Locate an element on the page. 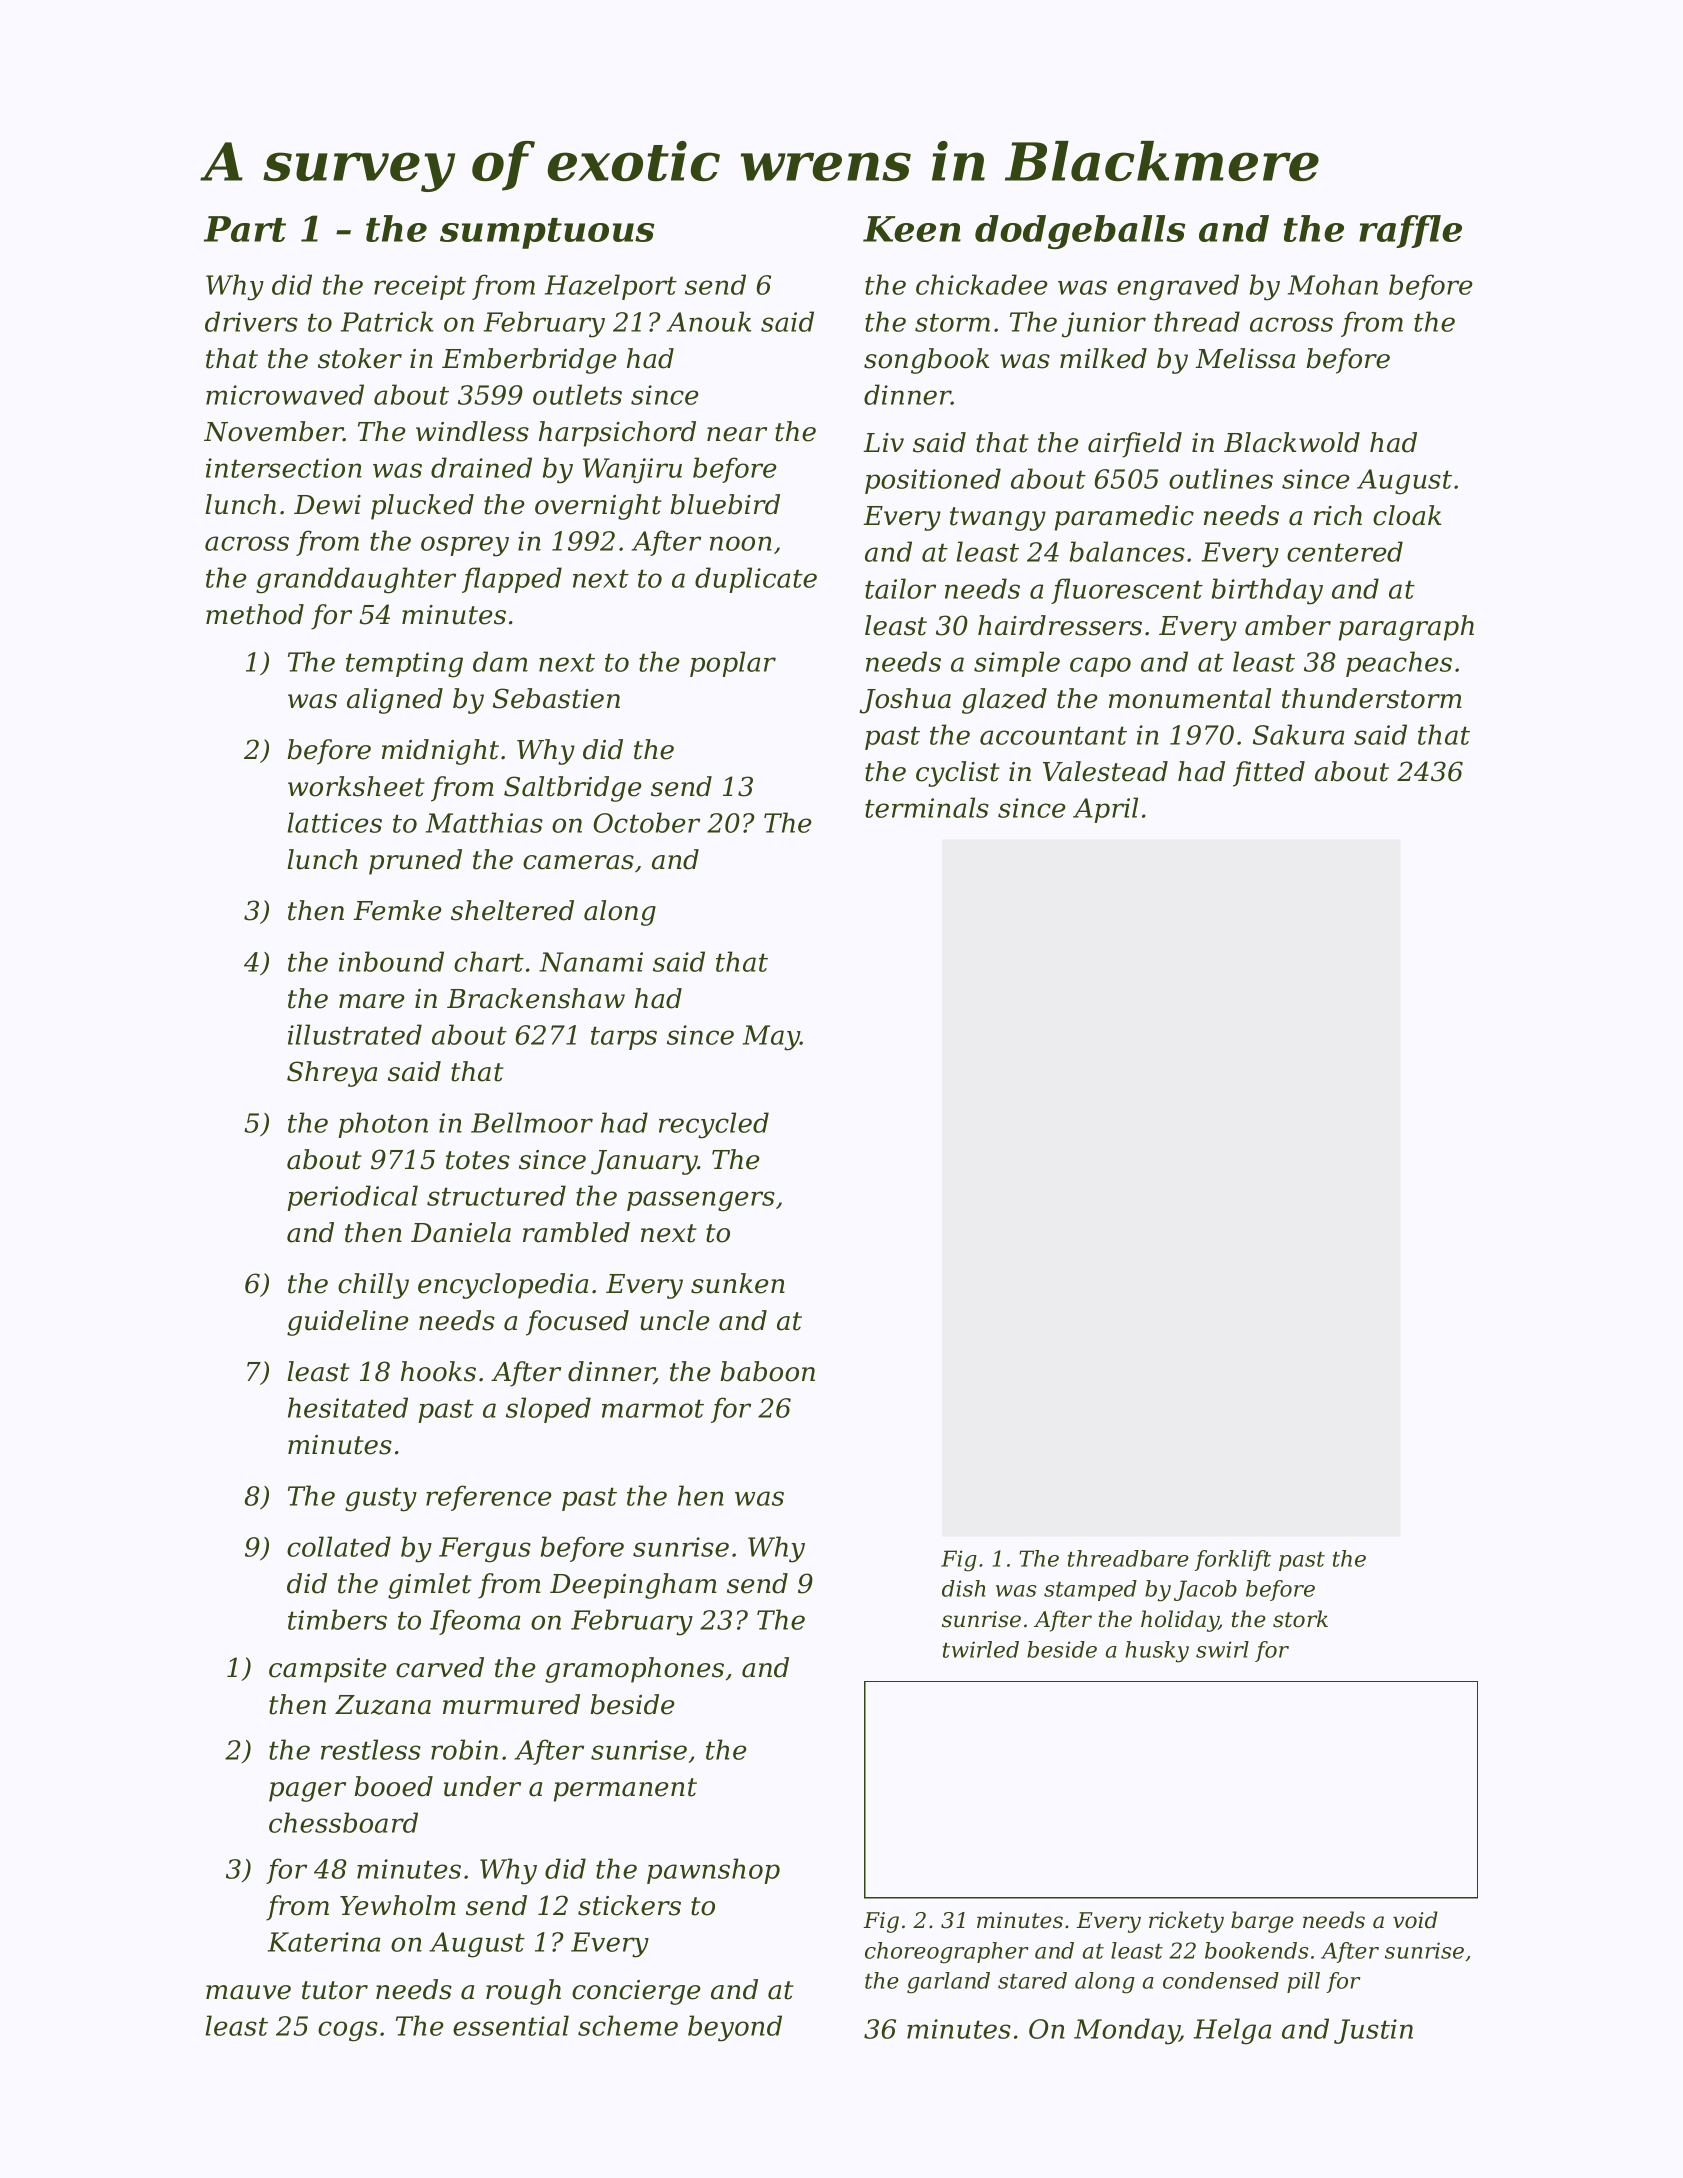  stork is located at coordinates (1300, 1619).
